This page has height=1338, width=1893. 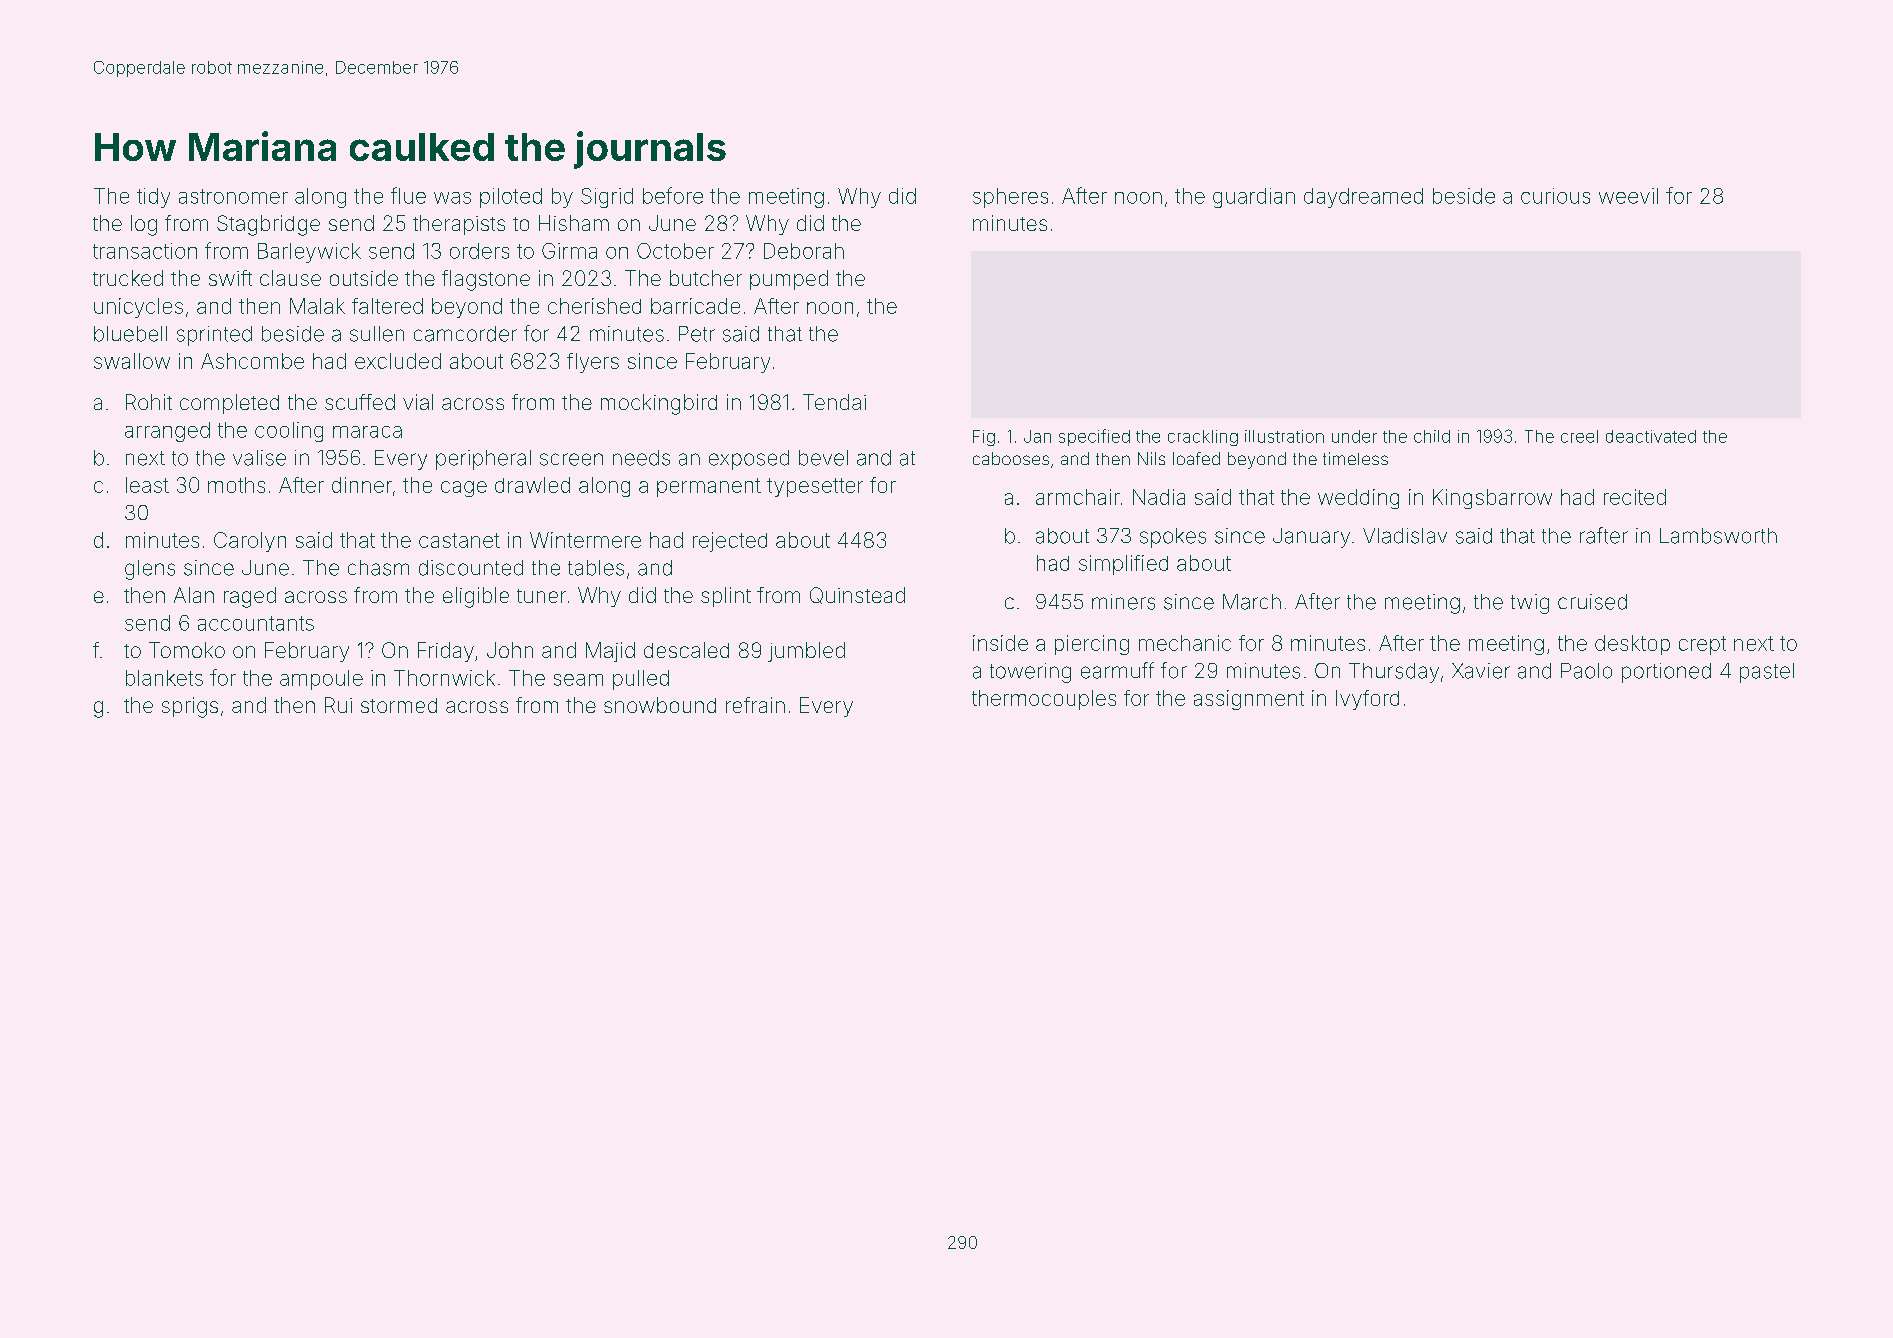 I want to click on weevil, so click(x=1628, y=196).
